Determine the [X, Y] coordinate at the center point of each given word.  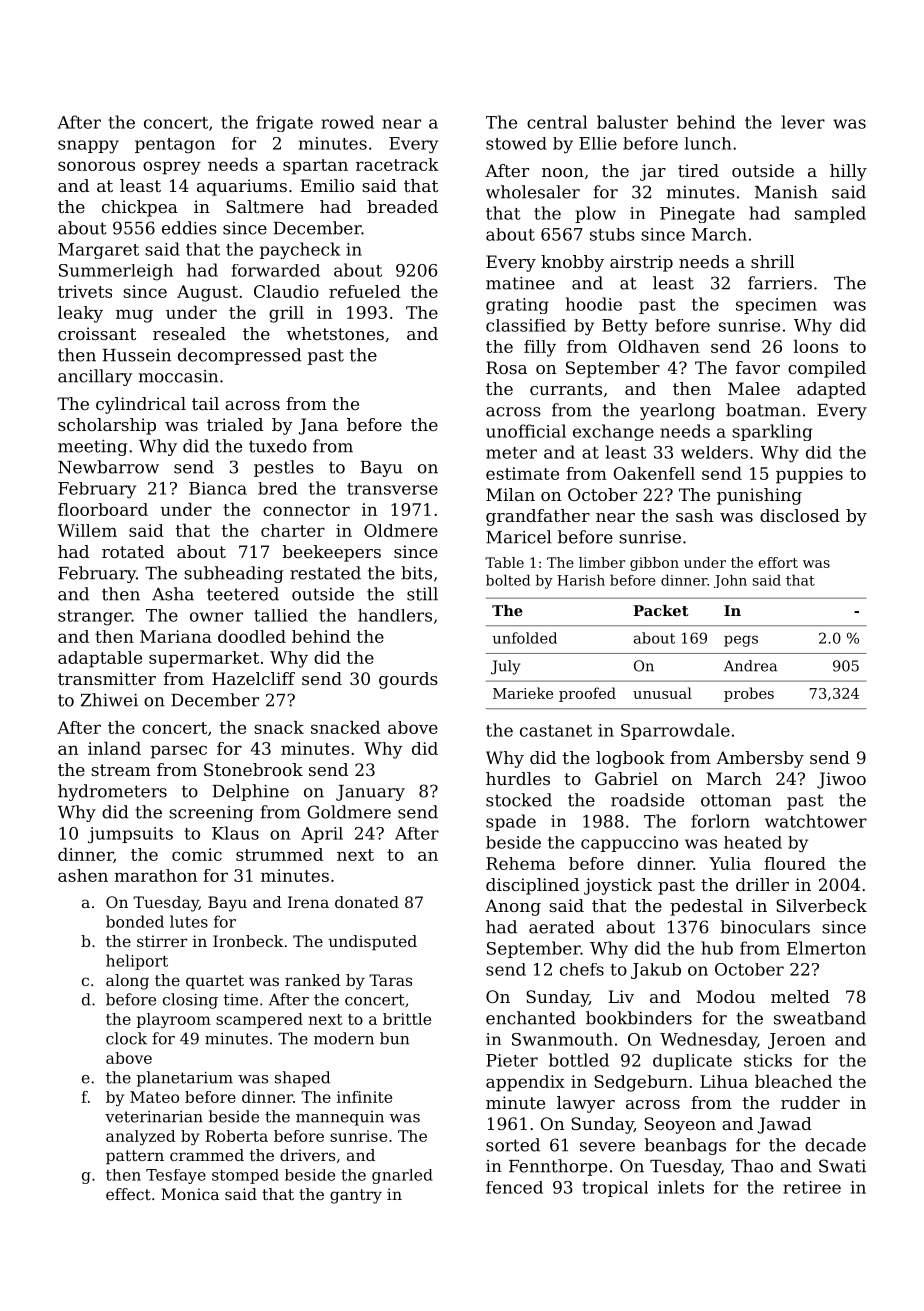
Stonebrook [253, 769]
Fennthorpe [558, 1167]
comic [197, 854]
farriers [780, 283]
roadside [647, 800]
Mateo [154, 1097]
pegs [741, 641]
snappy [88, 147]
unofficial [526, 431]
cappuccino [629, 844]
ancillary [95, 377]
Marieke [523, 693]
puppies [809, 475]
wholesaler [533, 192]
